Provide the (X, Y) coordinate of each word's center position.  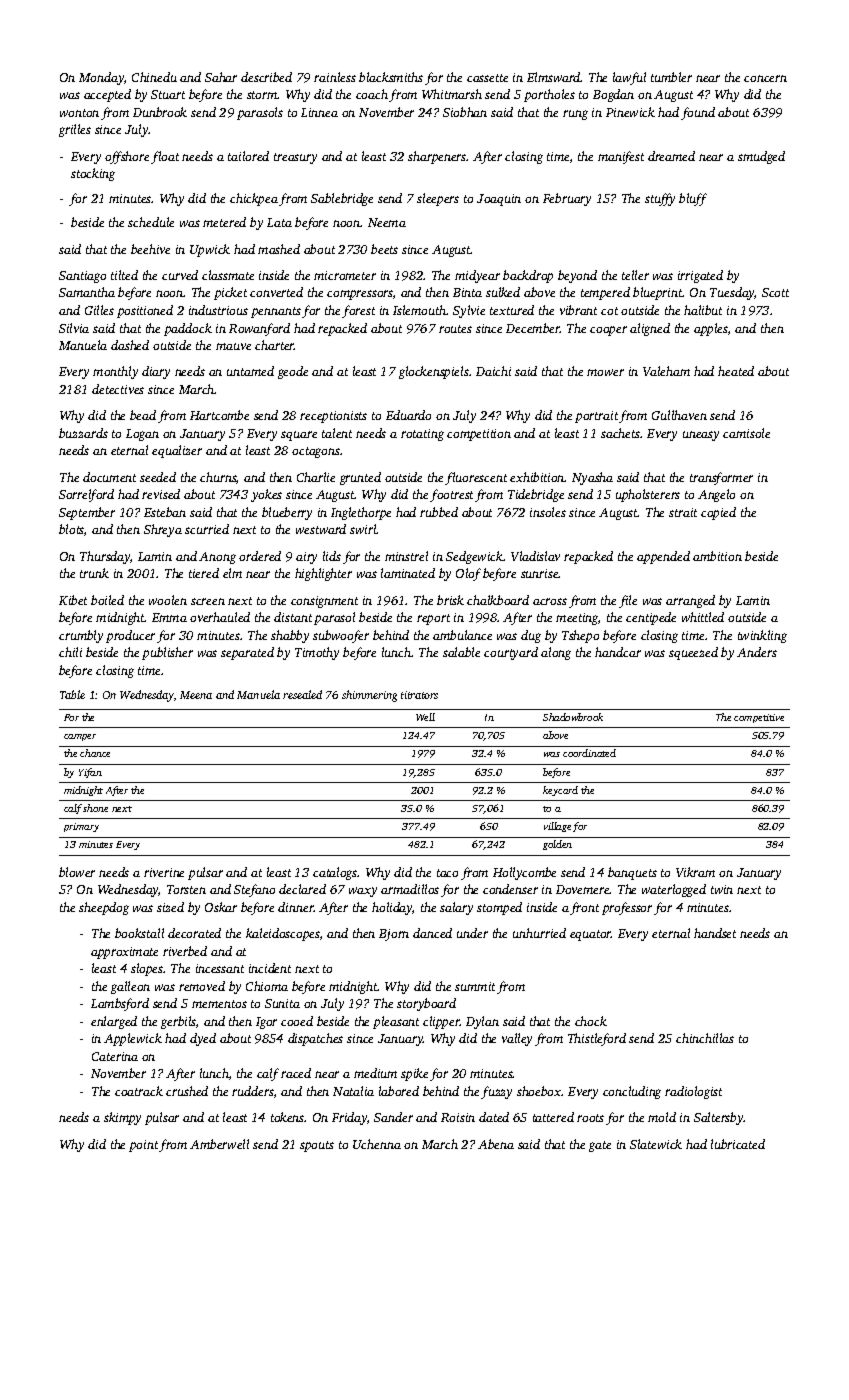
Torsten (186, 889)
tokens (288, 1117)
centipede (651, 618)
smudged (761, 157)
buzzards (83, 433)
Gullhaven (679, 415)
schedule (151, 222)
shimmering (369, 696)
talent (337, 433)
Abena (496, 1144)
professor (627, 908)
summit (475, 986)
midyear (477, 276)
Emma (169, 617)
